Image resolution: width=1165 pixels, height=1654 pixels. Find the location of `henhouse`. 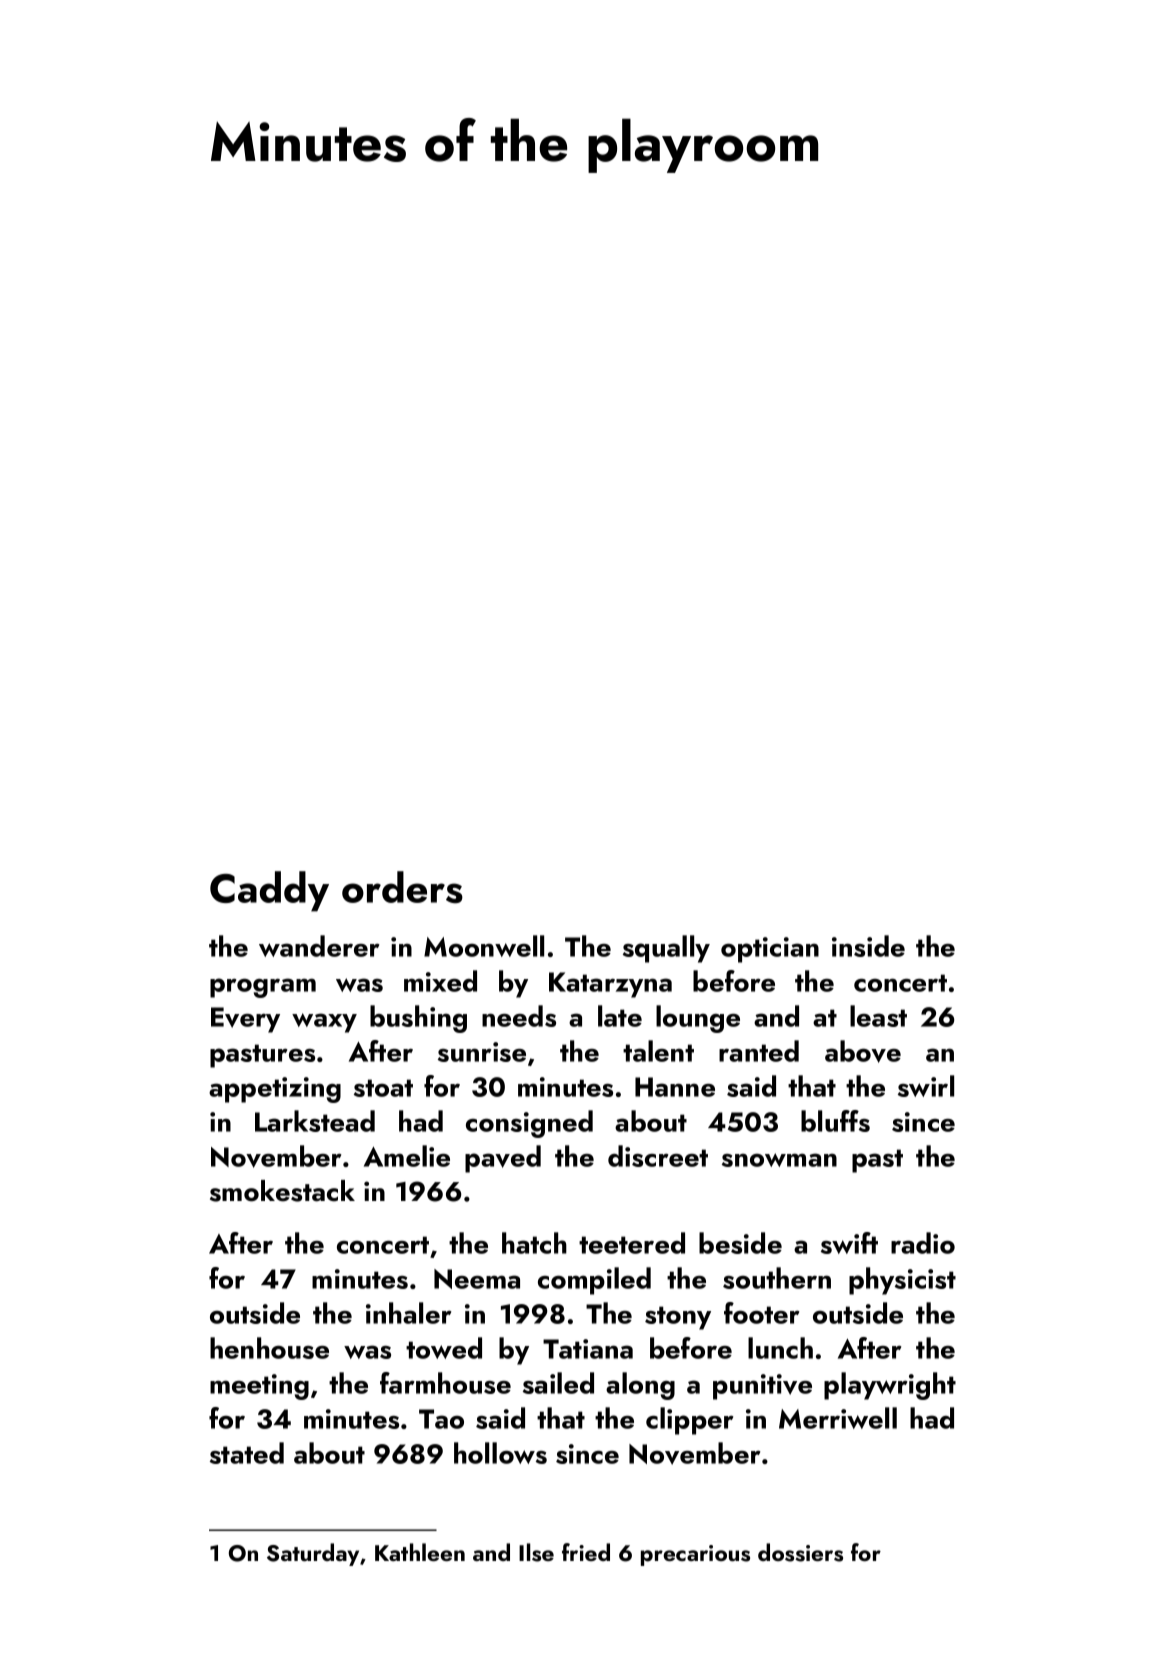

henhouse is located at coordinates (269, 1348).
